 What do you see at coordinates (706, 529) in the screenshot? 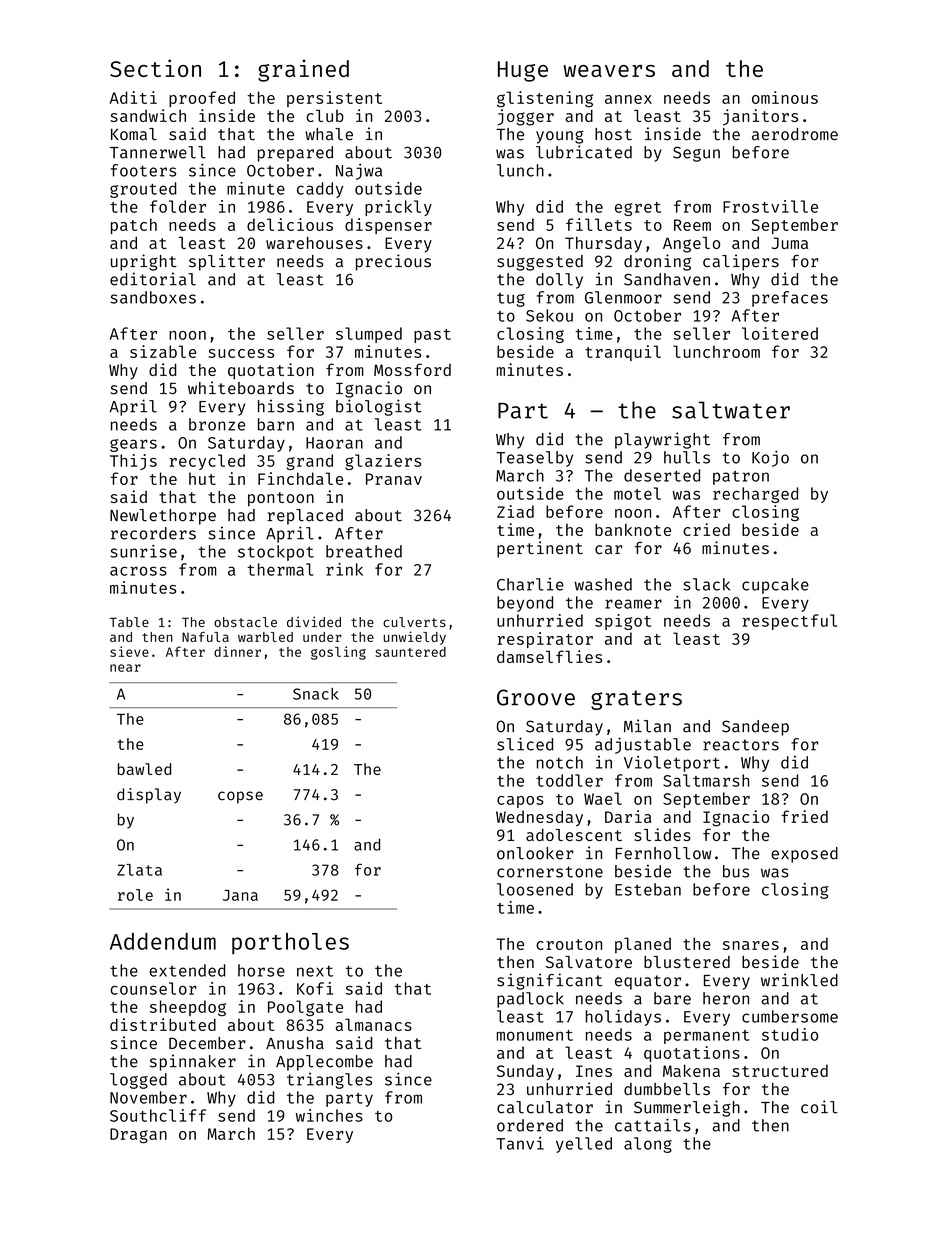
I see `cried` at bounding box center [706, 529].
